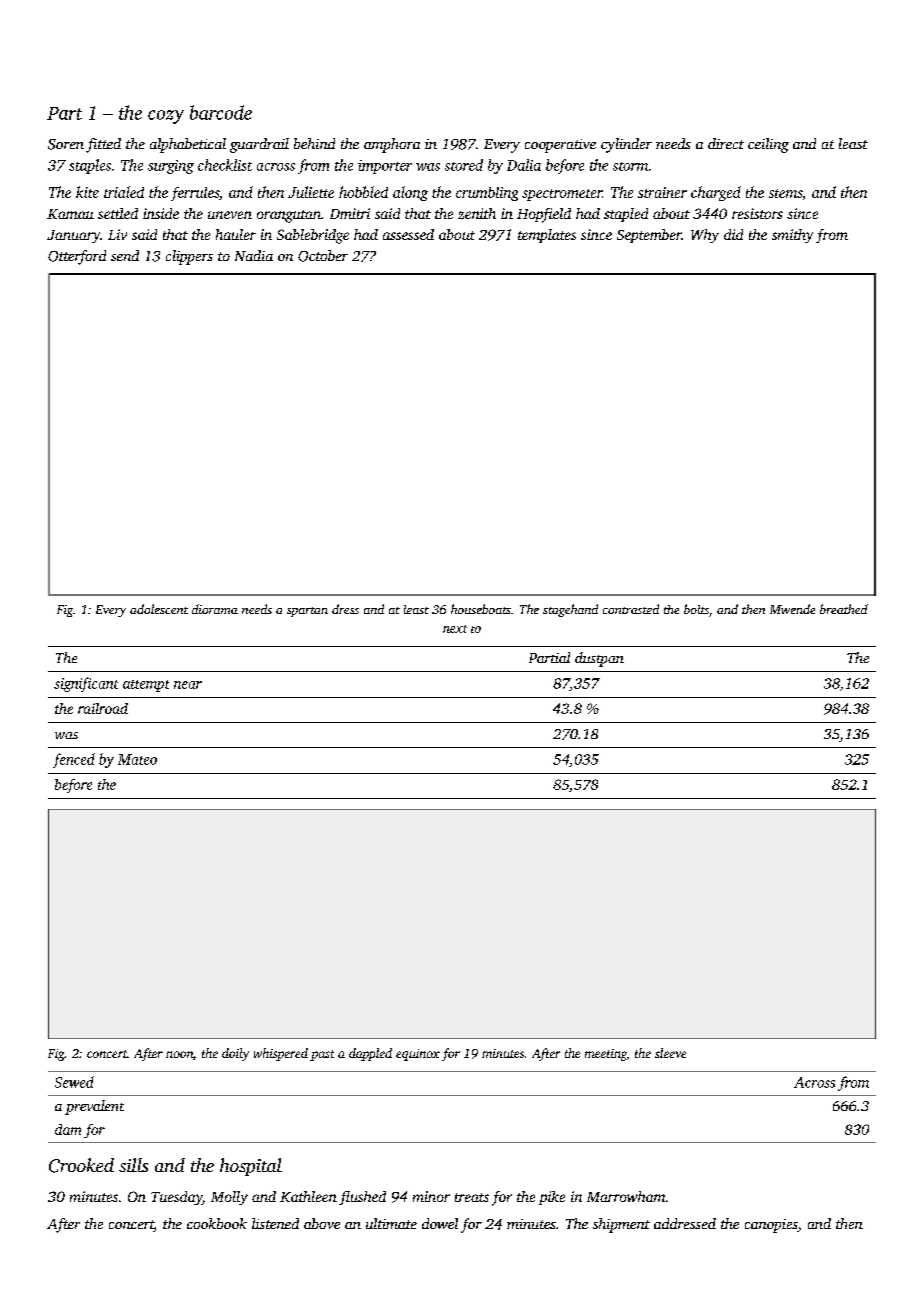 The image size is (924, 1314). I want to click on clippers, so click(189, 257).
